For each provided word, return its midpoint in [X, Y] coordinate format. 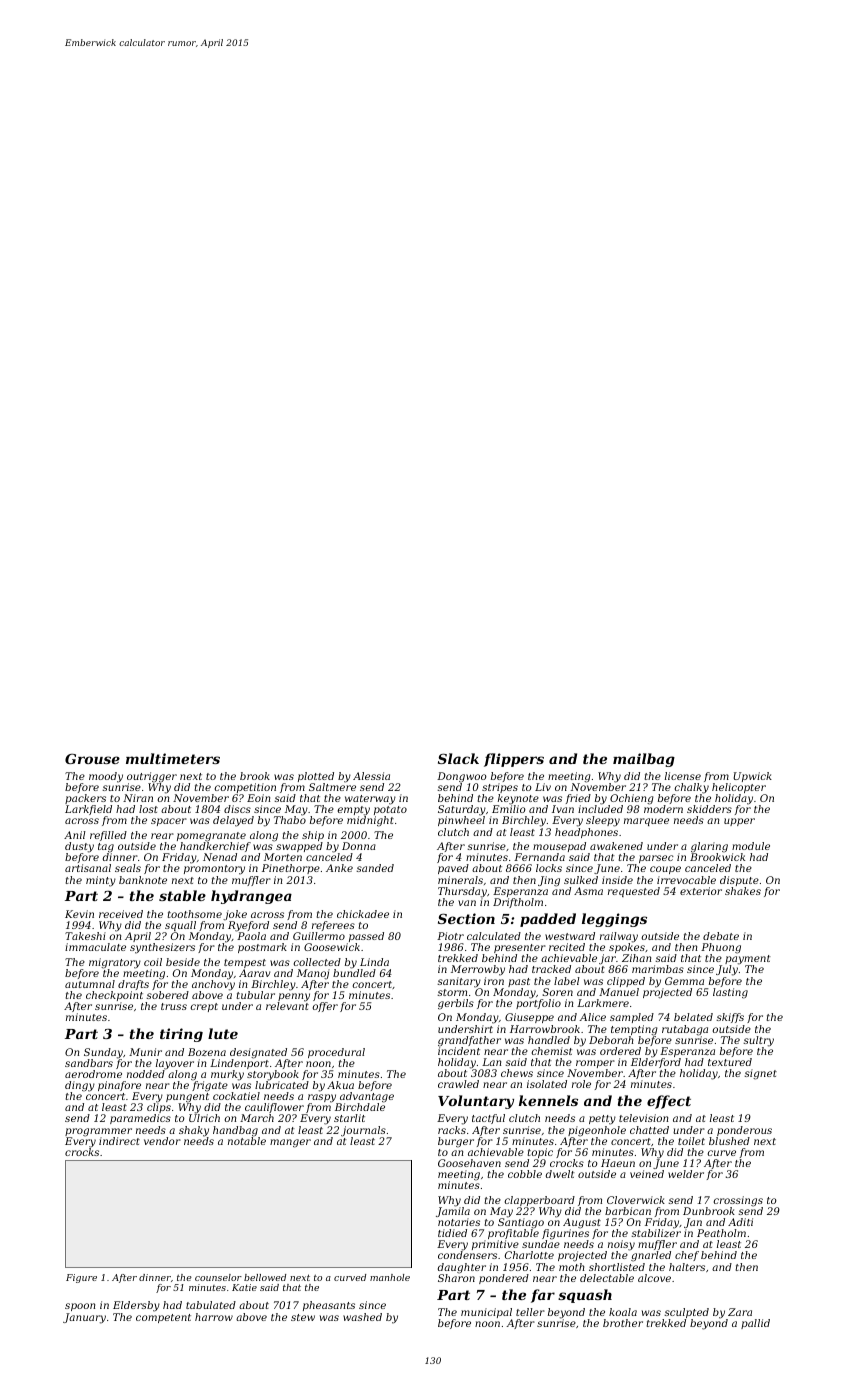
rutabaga [685, 1030]
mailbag [644, 760]
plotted [316, 777]
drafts [133, 985]
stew [303, 1317]
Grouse [92, 759]
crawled [458, 1084]
